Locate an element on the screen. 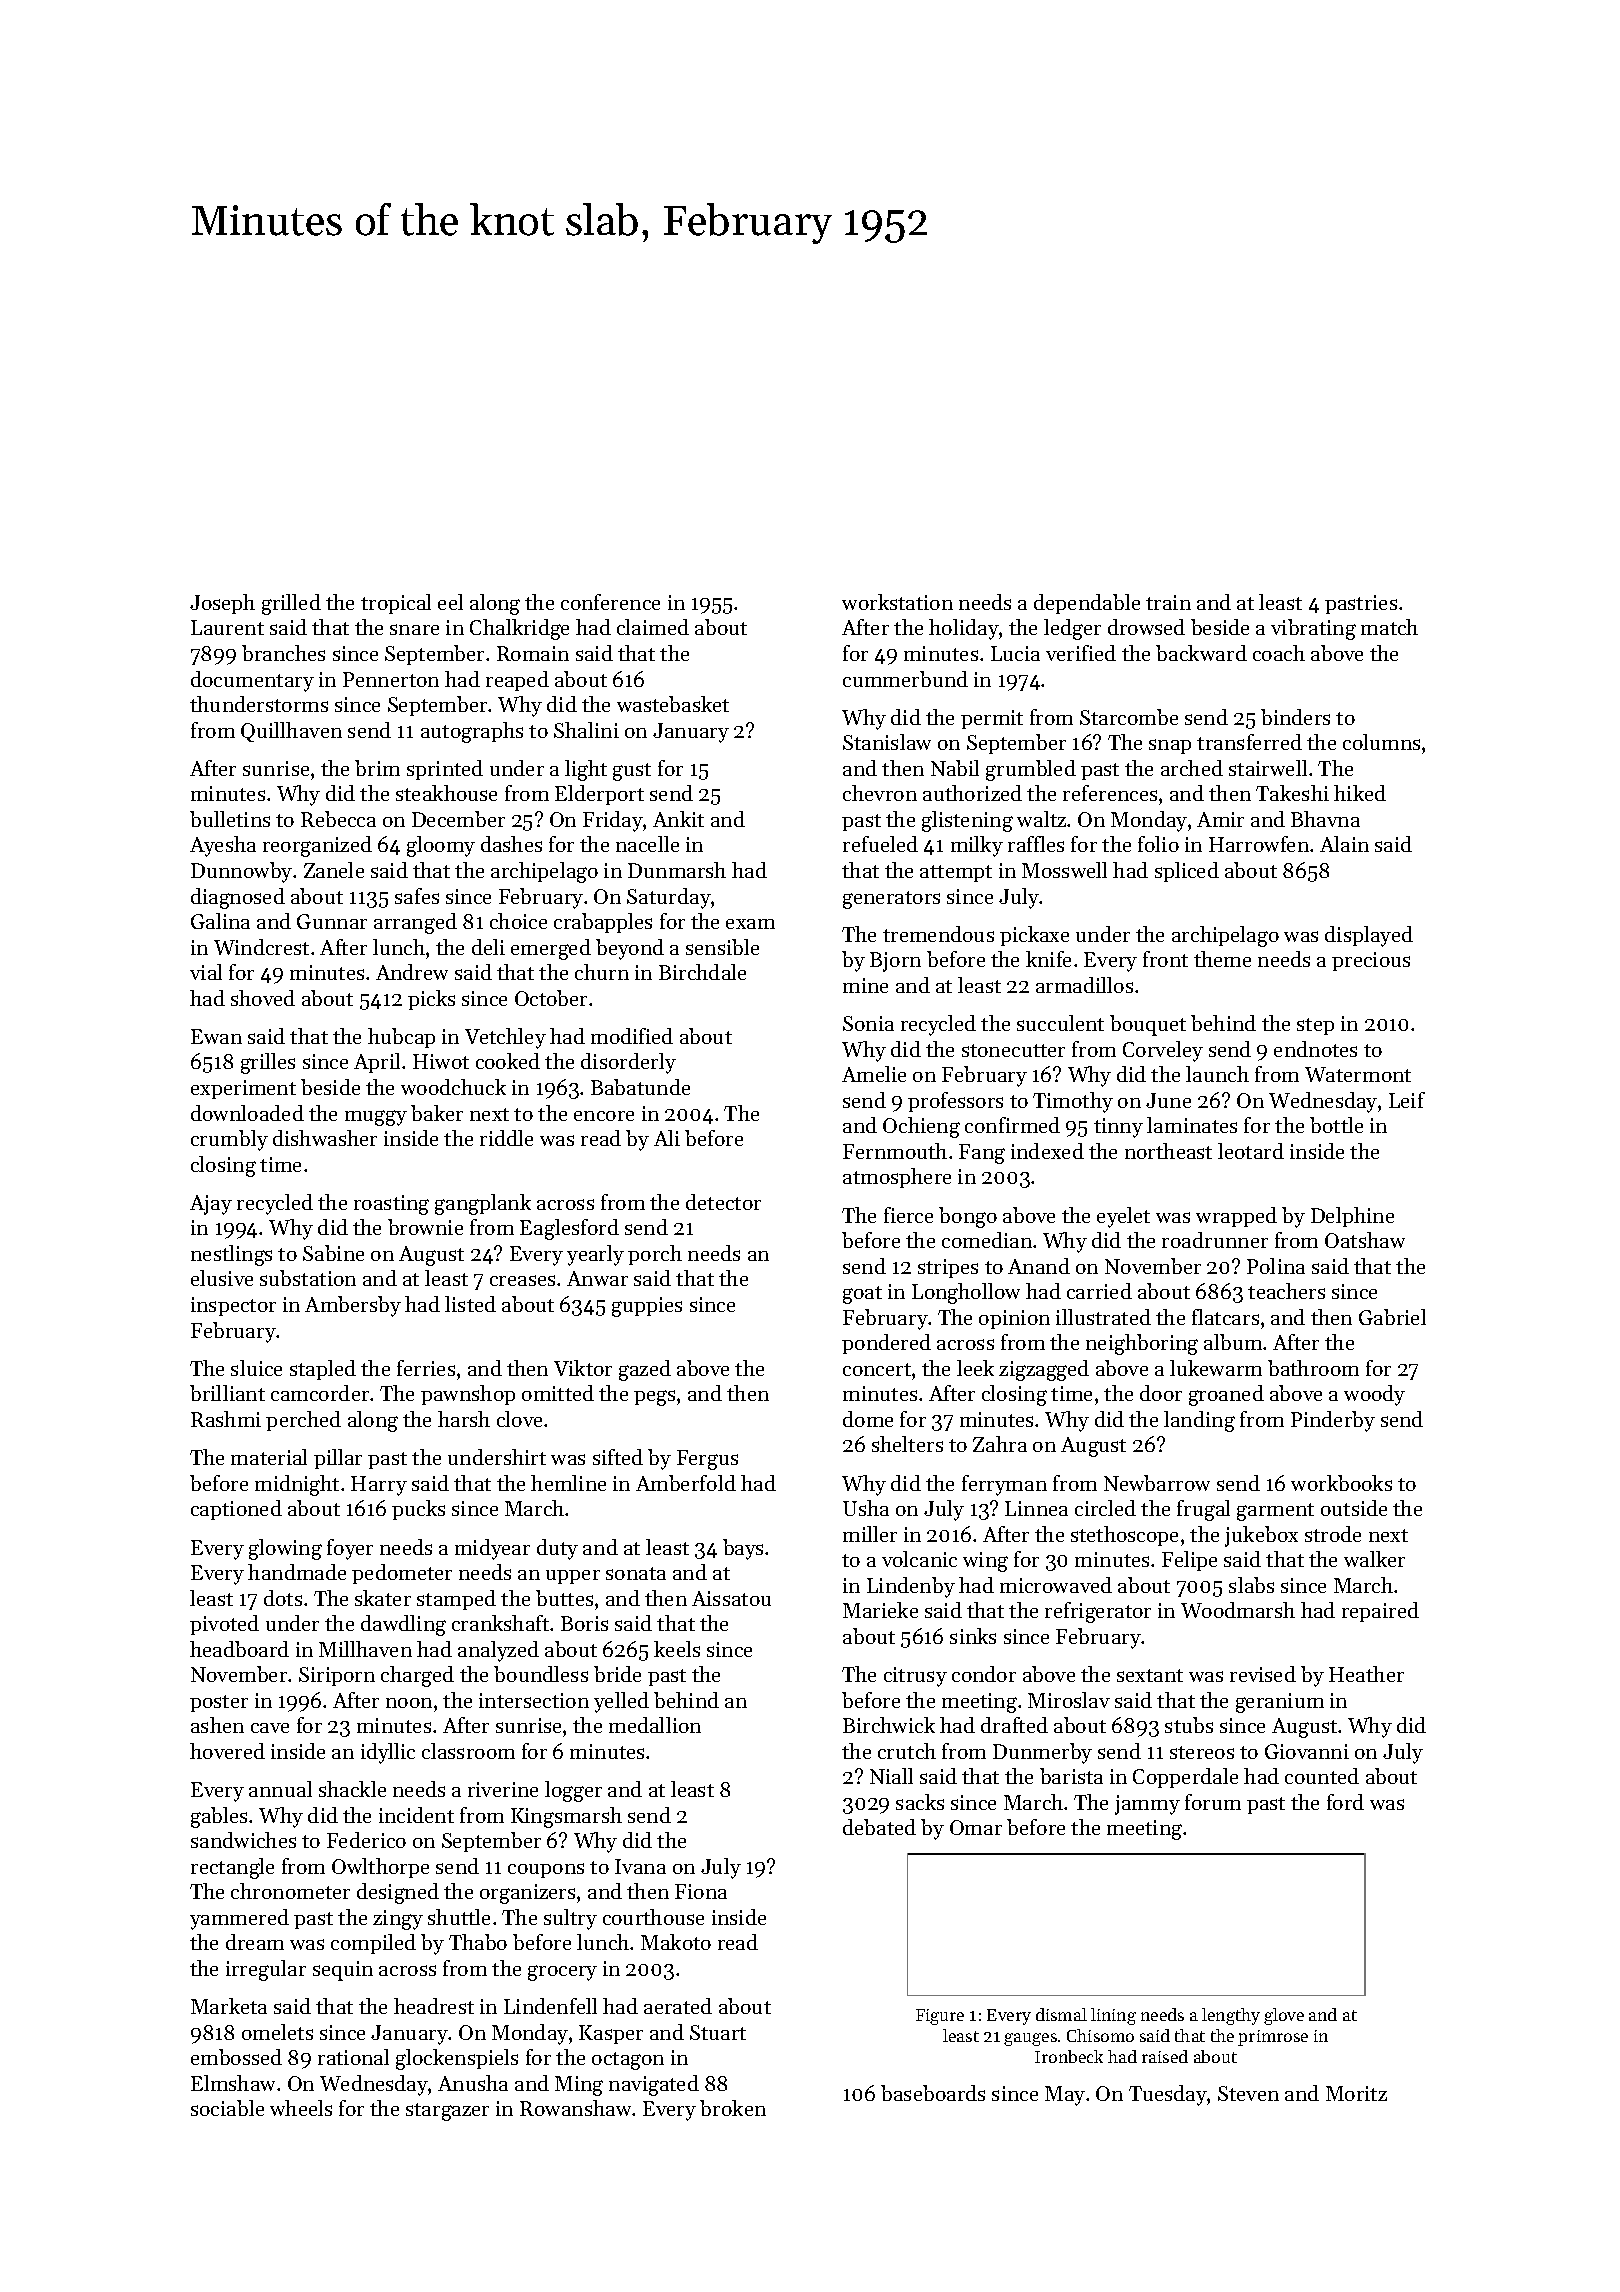 The image size is (1620, 2292). generators is located at coordinates (891, 900).
